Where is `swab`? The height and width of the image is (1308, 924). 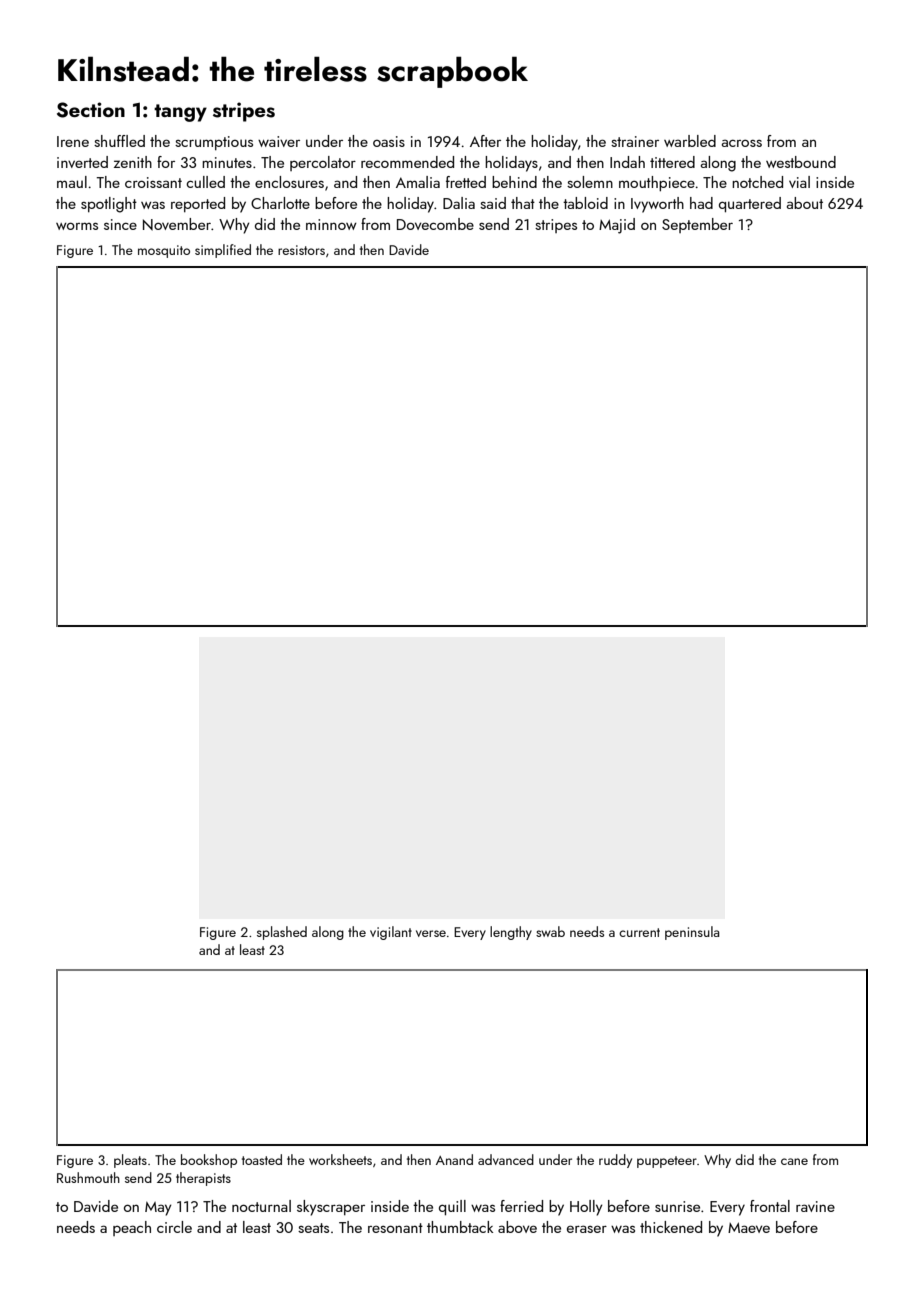 swab is located at coordinates (550, 931).
